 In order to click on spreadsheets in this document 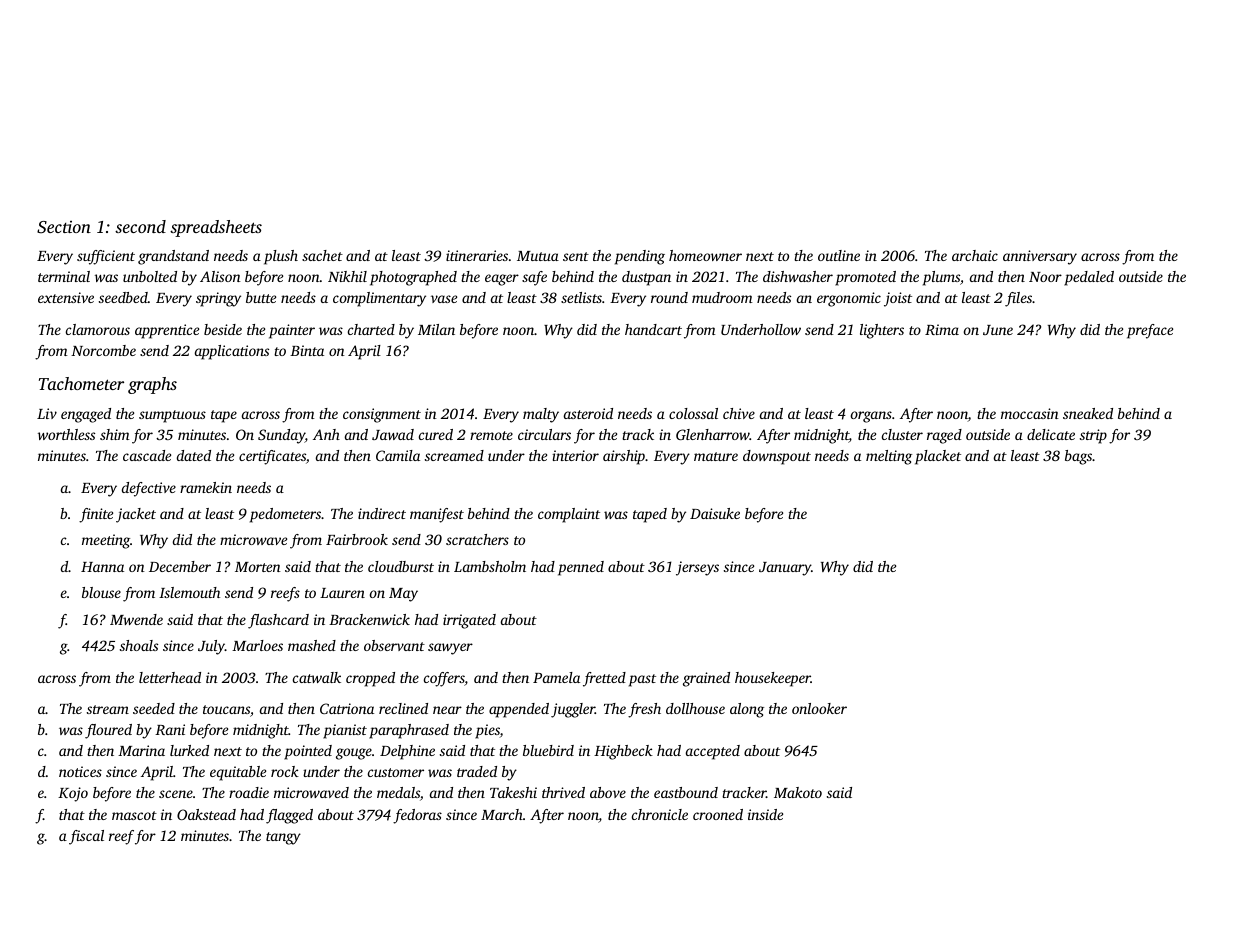, I will do `click(216, 228)`.
